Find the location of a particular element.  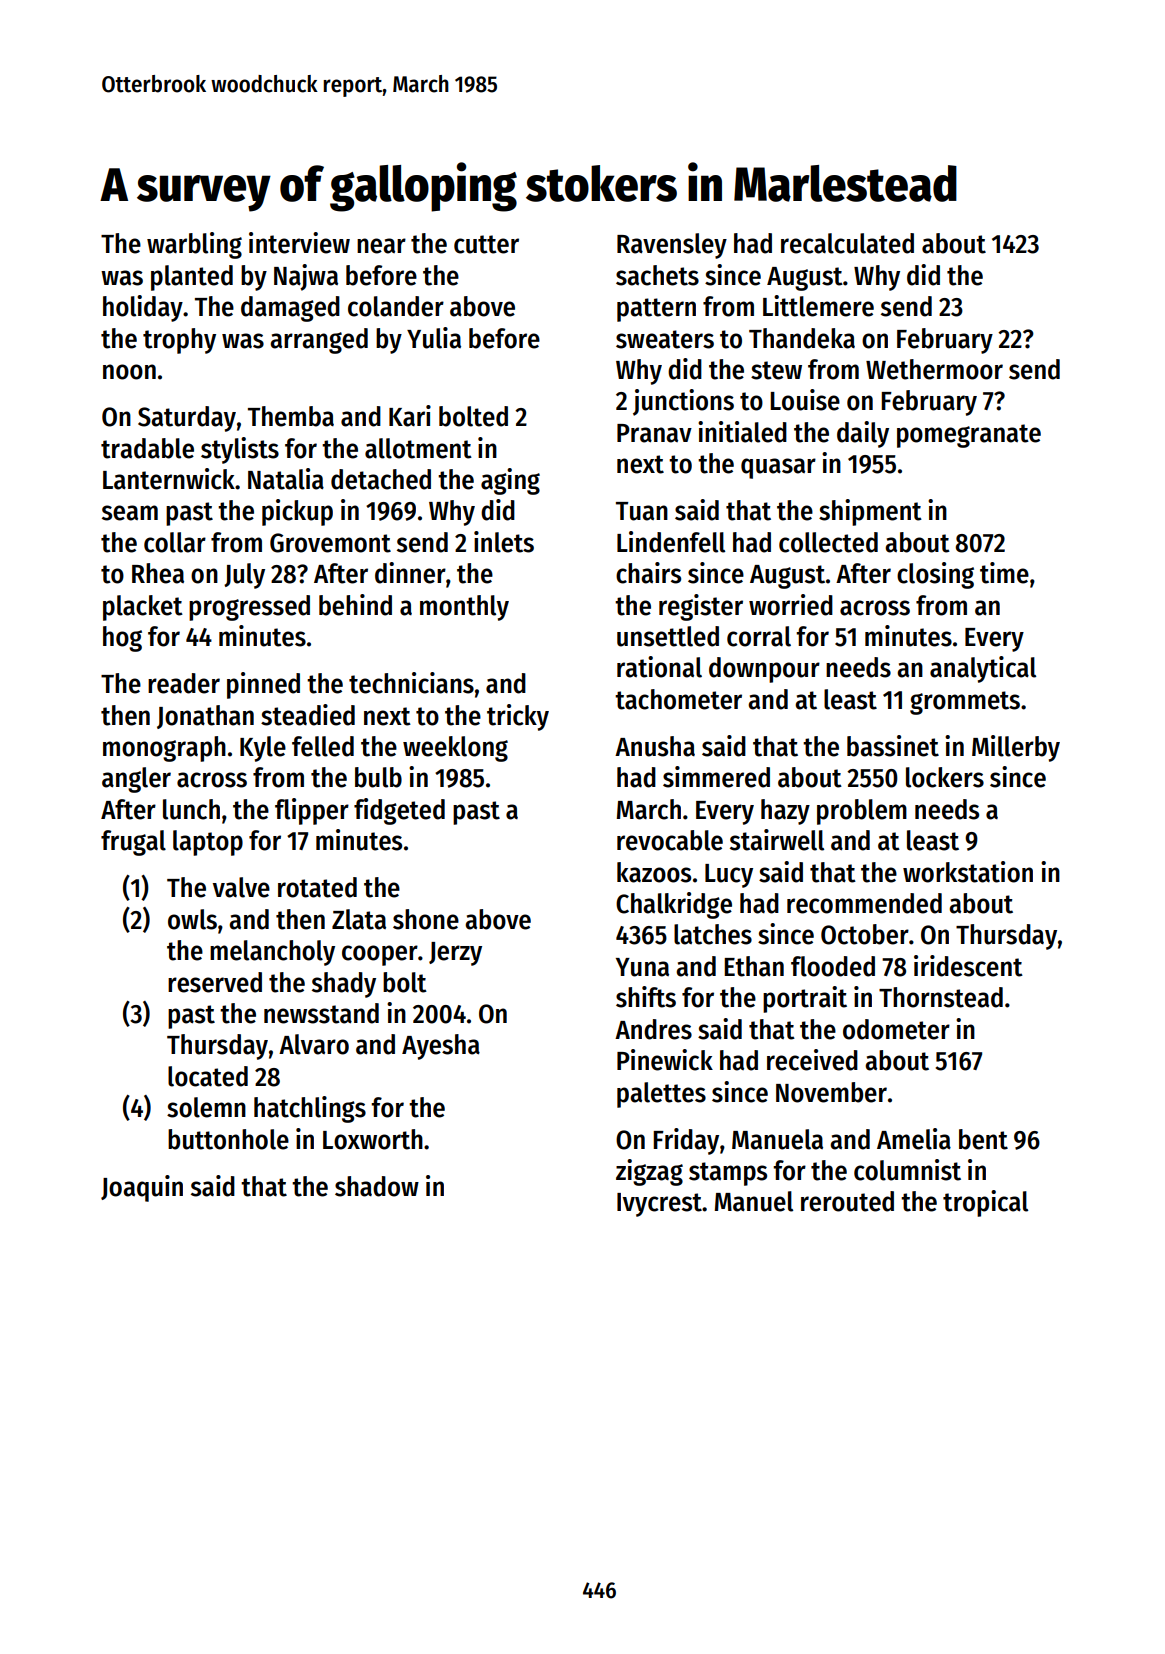

noon is located at coordinates (129, 372).
